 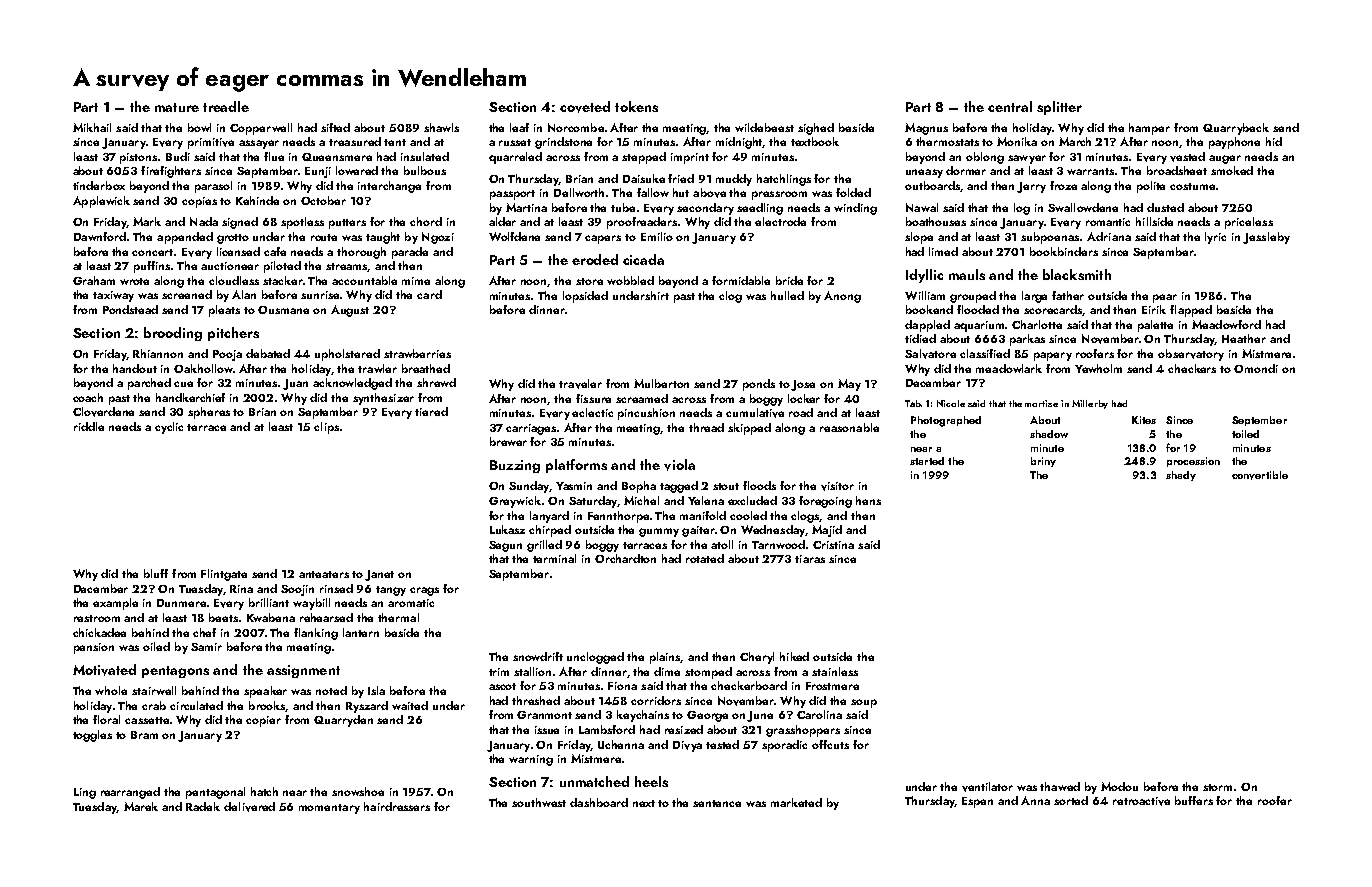 What do you see at coordinates (646, 414) in the screenshot?
I see `pincushion` at bounding box center [646, 414].
